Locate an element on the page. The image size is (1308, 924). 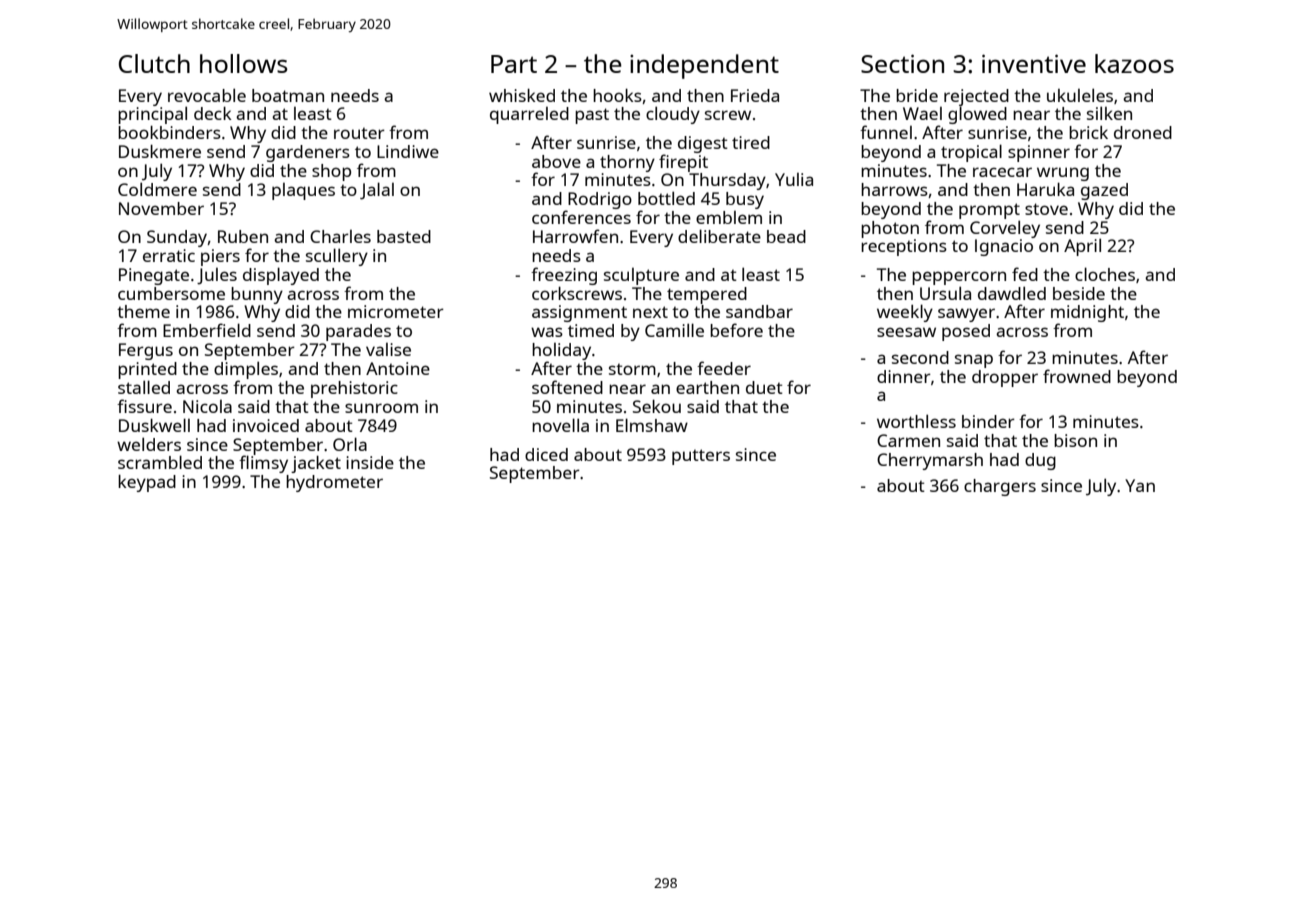
hollows is located at coordinates (244, 63).
